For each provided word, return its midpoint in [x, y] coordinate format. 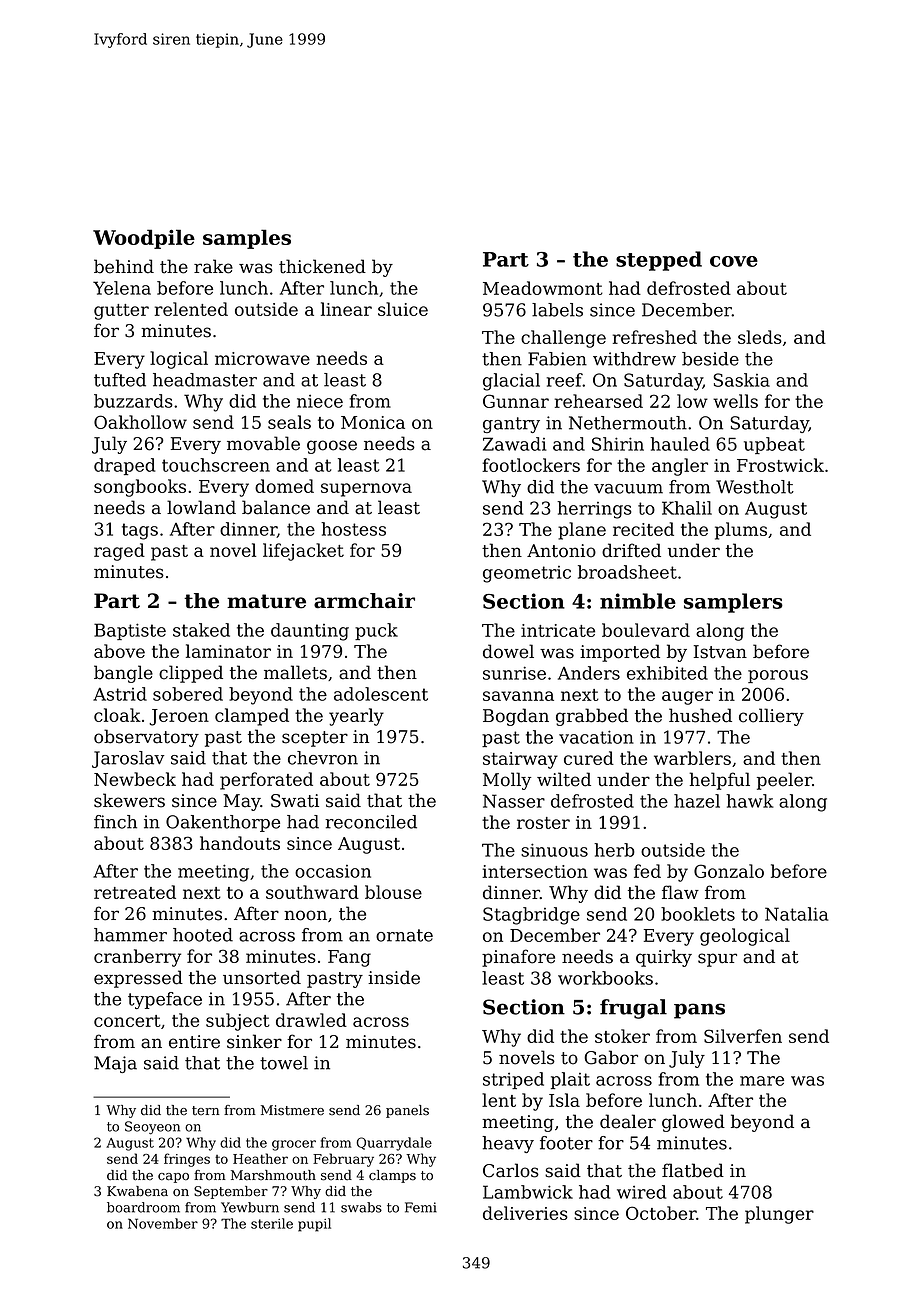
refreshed [655, 337]
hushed [700, 715]
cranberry [137, 958]
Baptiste [130, 631]
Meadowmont [543, 288]
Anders [589, 673]
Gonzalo [729, 871]
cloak [117, 715]
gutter [121, 312]
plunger [779, 1215]
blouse [393, 892]
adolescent [381, 694]
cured [589, 758]
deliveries [525, 1213]
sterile [272, 1223]
